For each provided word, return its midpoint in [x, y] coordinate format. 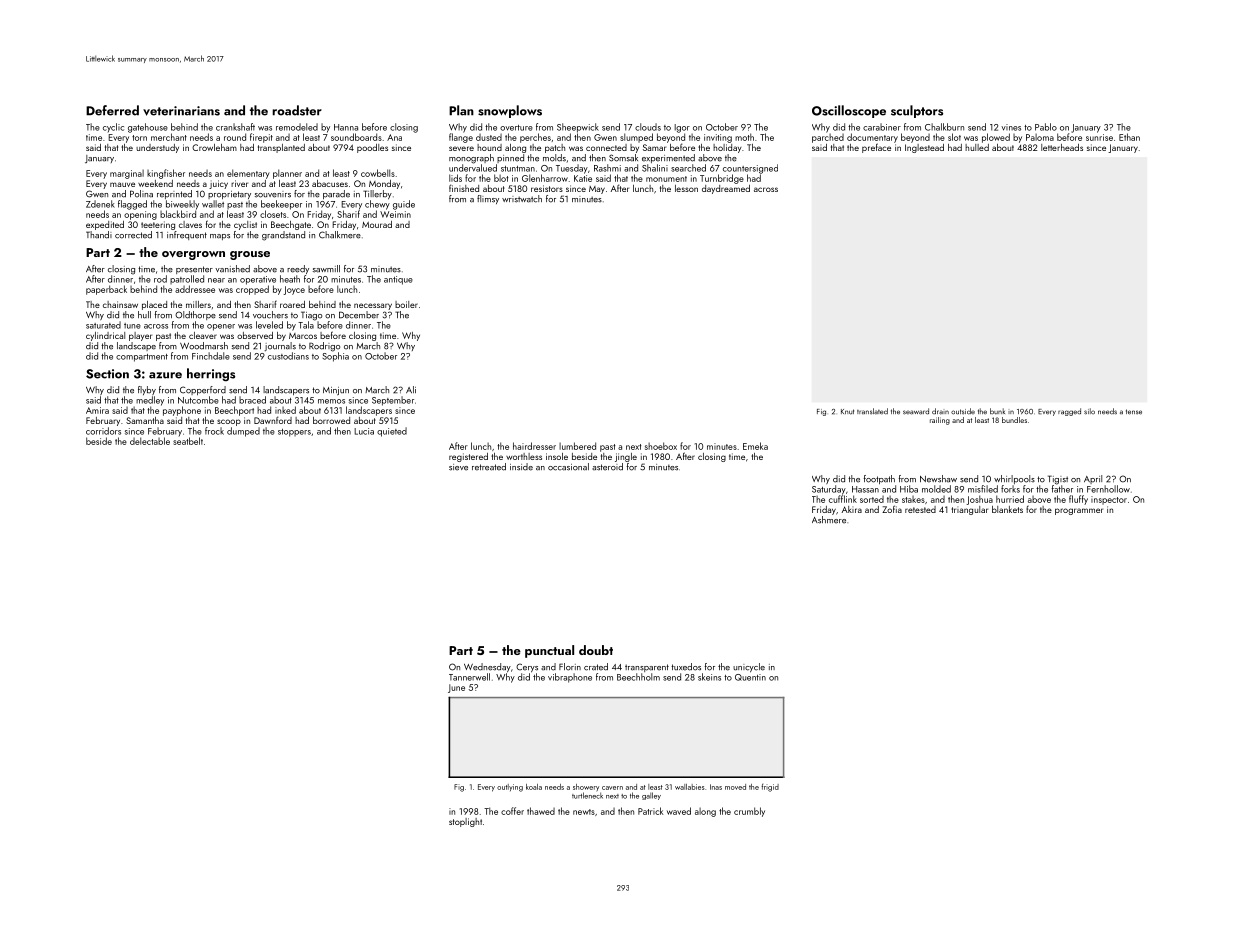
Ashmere [829, 520]
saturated [103, 325]
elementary [248, 174]
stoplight [465, 822]
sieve [458, 467]
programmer [1079, 511]
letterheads [1062, 147]
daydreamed [726, 189]
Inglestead [924, 148]
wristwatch [522, 199]
